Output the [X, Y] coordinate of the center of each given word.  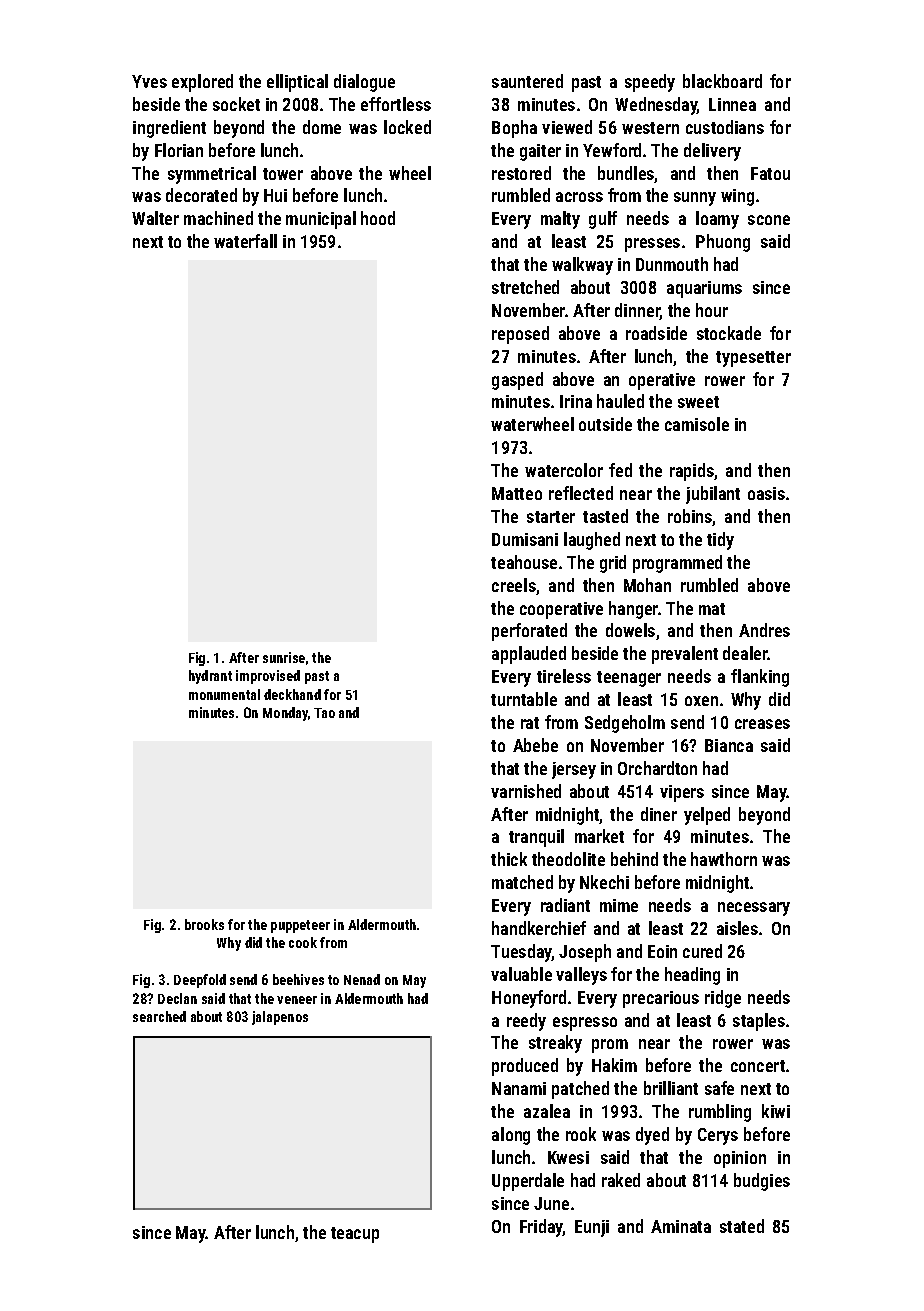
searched [159, 1016]
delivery [712, 152]
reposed [520, 335]
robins [690, 517]
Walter [155, 218]
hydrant [210, 677]
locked [407, 127]
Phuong [723, 243]
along [511, 1136]
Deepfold [200, 981]
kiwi [776, 1111]
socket [236, 104]
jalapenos [280, 1018]
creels [514, 585]
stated [742, 1226]
